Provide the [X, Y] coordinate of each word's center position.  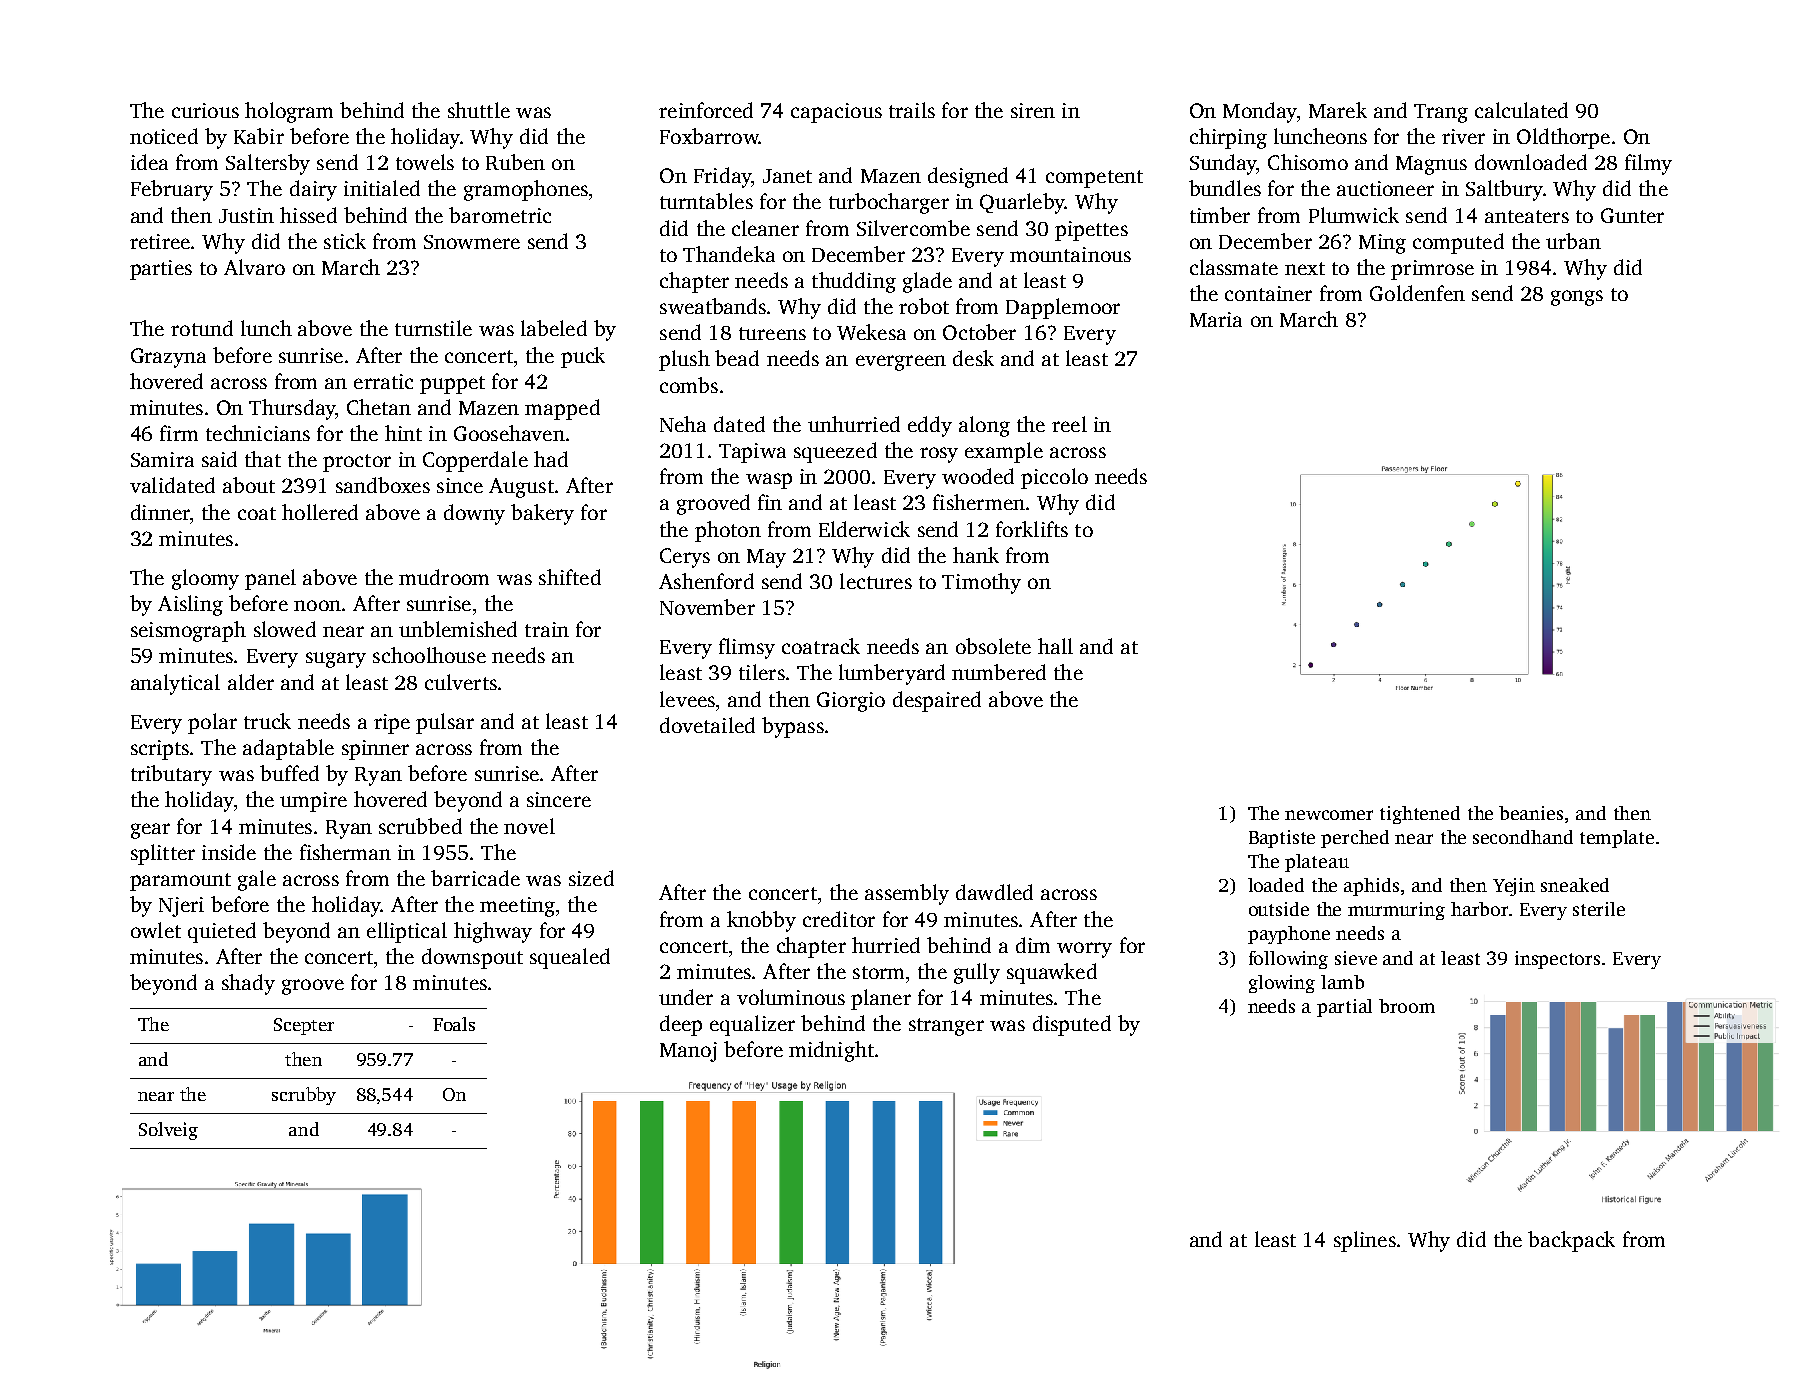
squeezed [835, 452]
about [249, 485]
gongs [1577, 298]
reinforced [706, 110]
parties [161, 270]
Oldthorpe [1563, 138]
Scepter [304, 1026]
